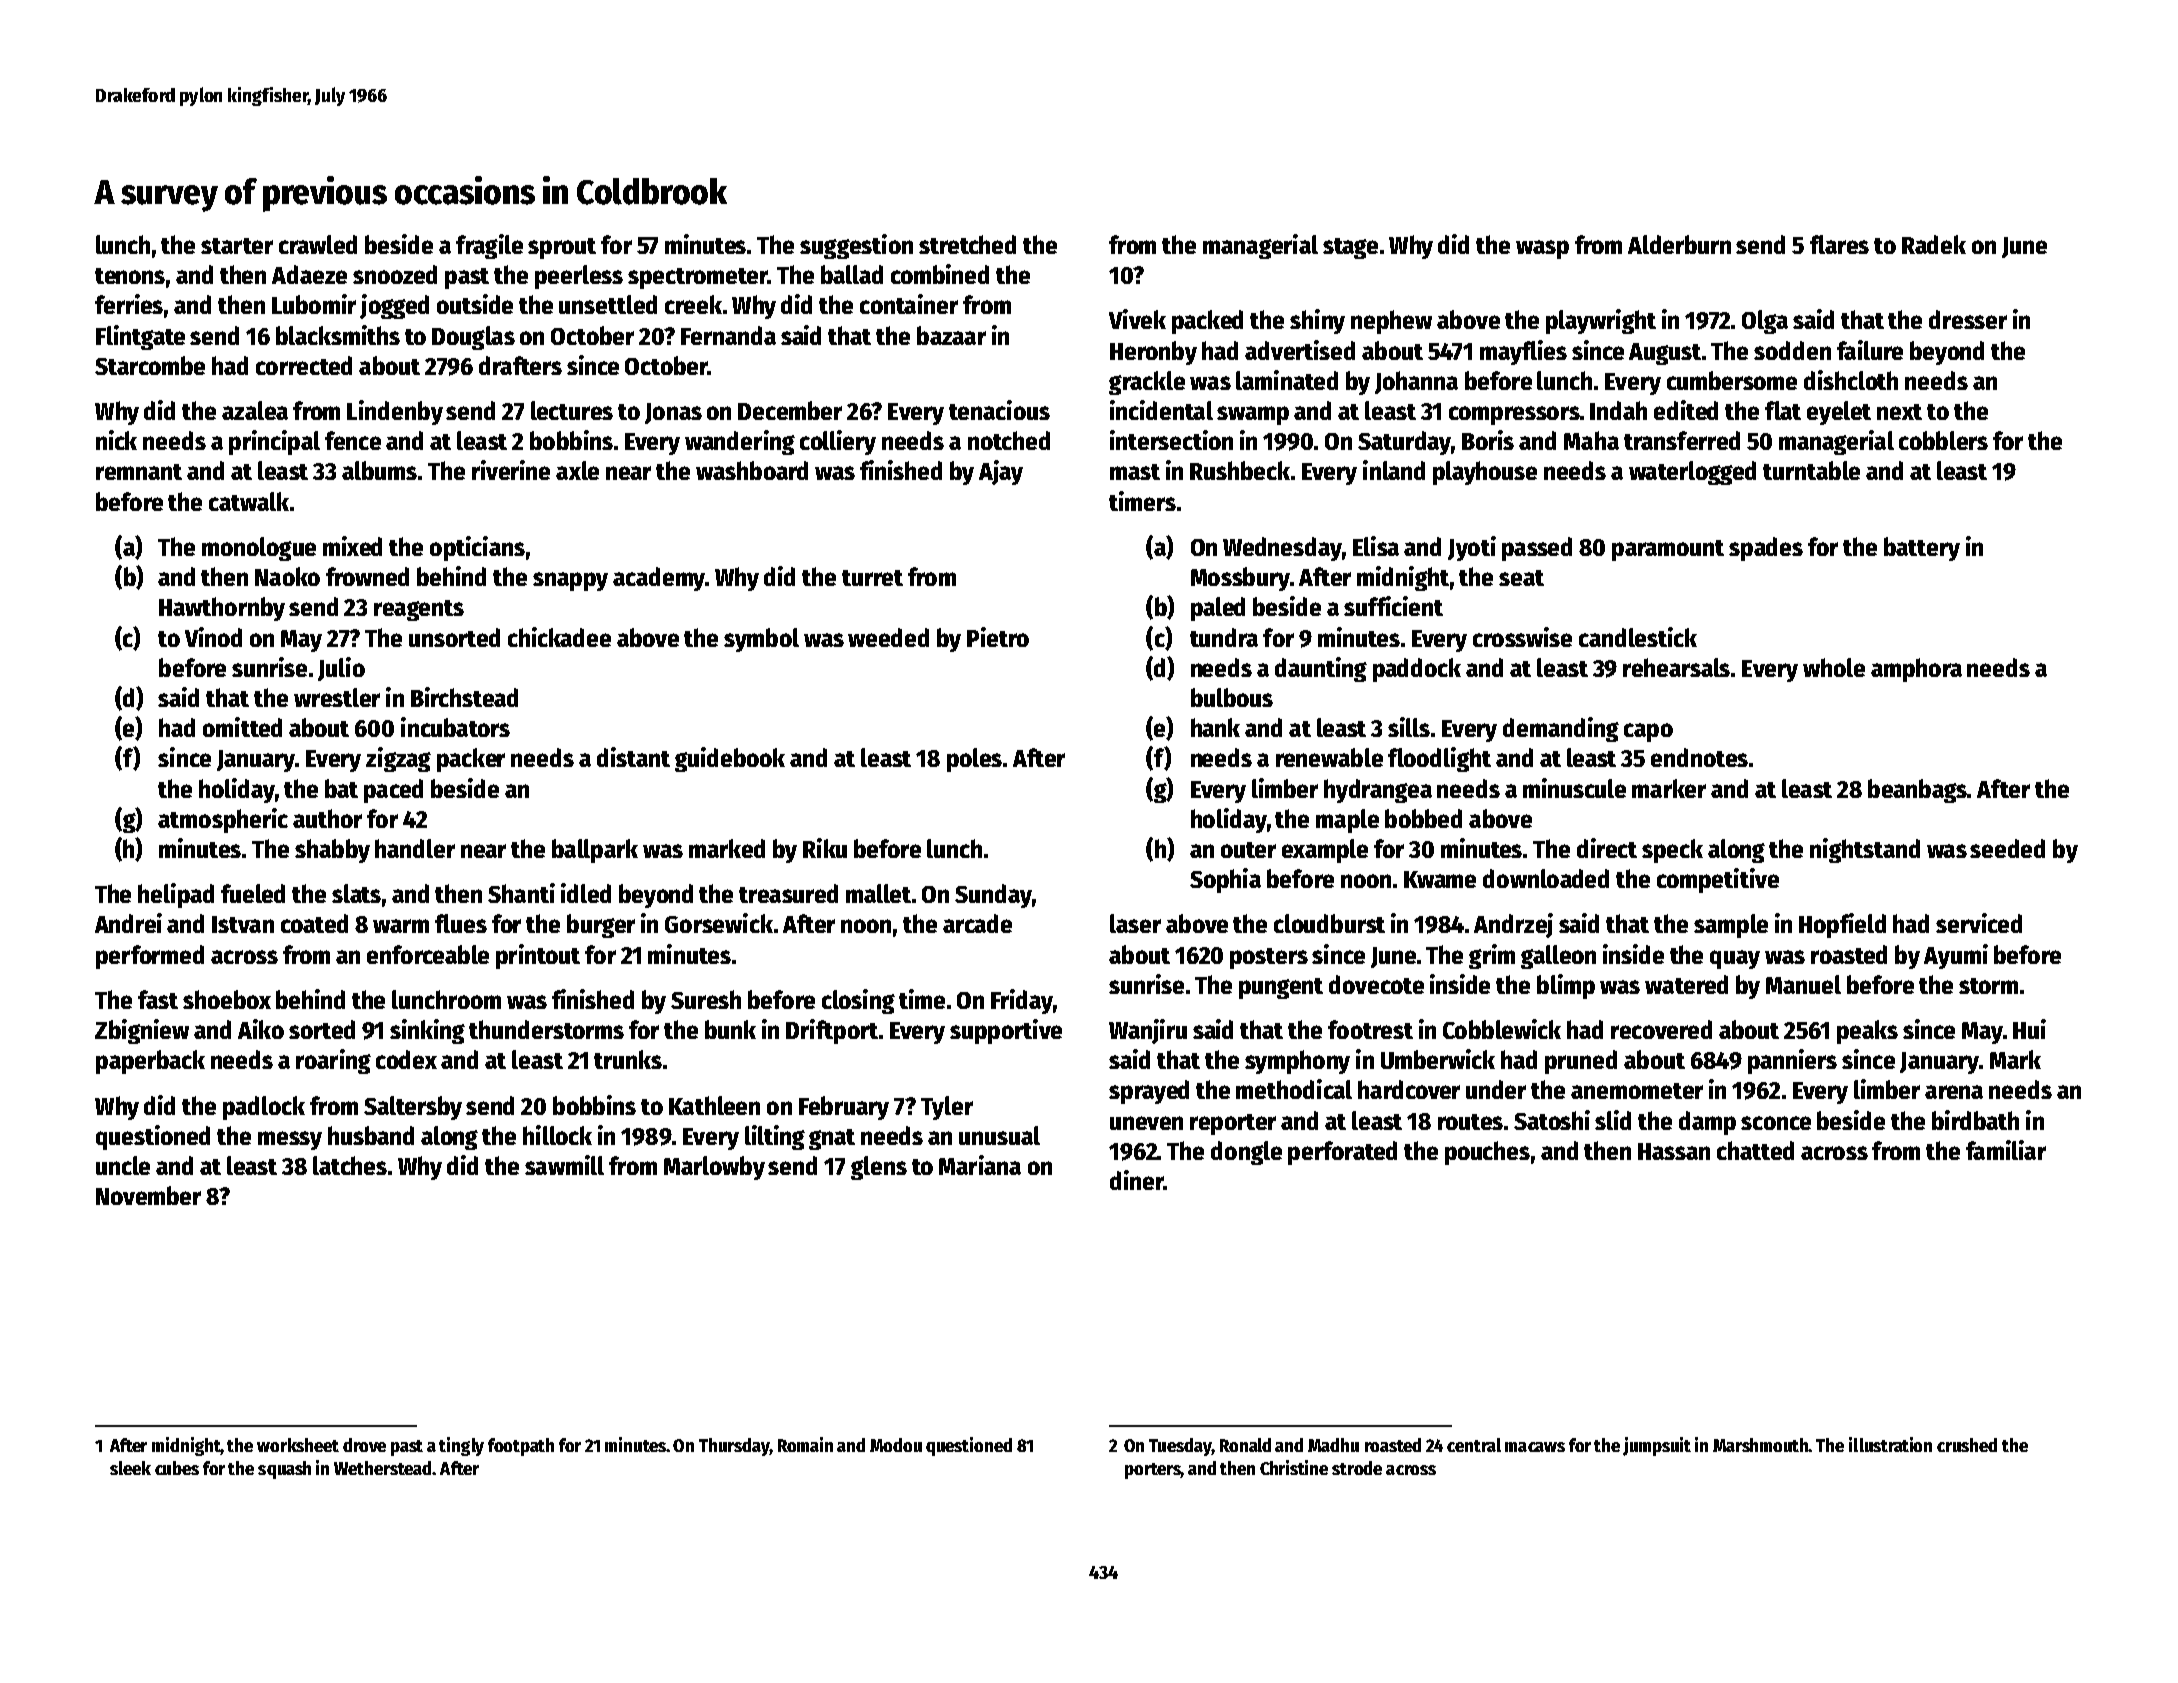  Describe the element at coordinates (1153, 1471) in the screenshot. I see `porters` at that location.
